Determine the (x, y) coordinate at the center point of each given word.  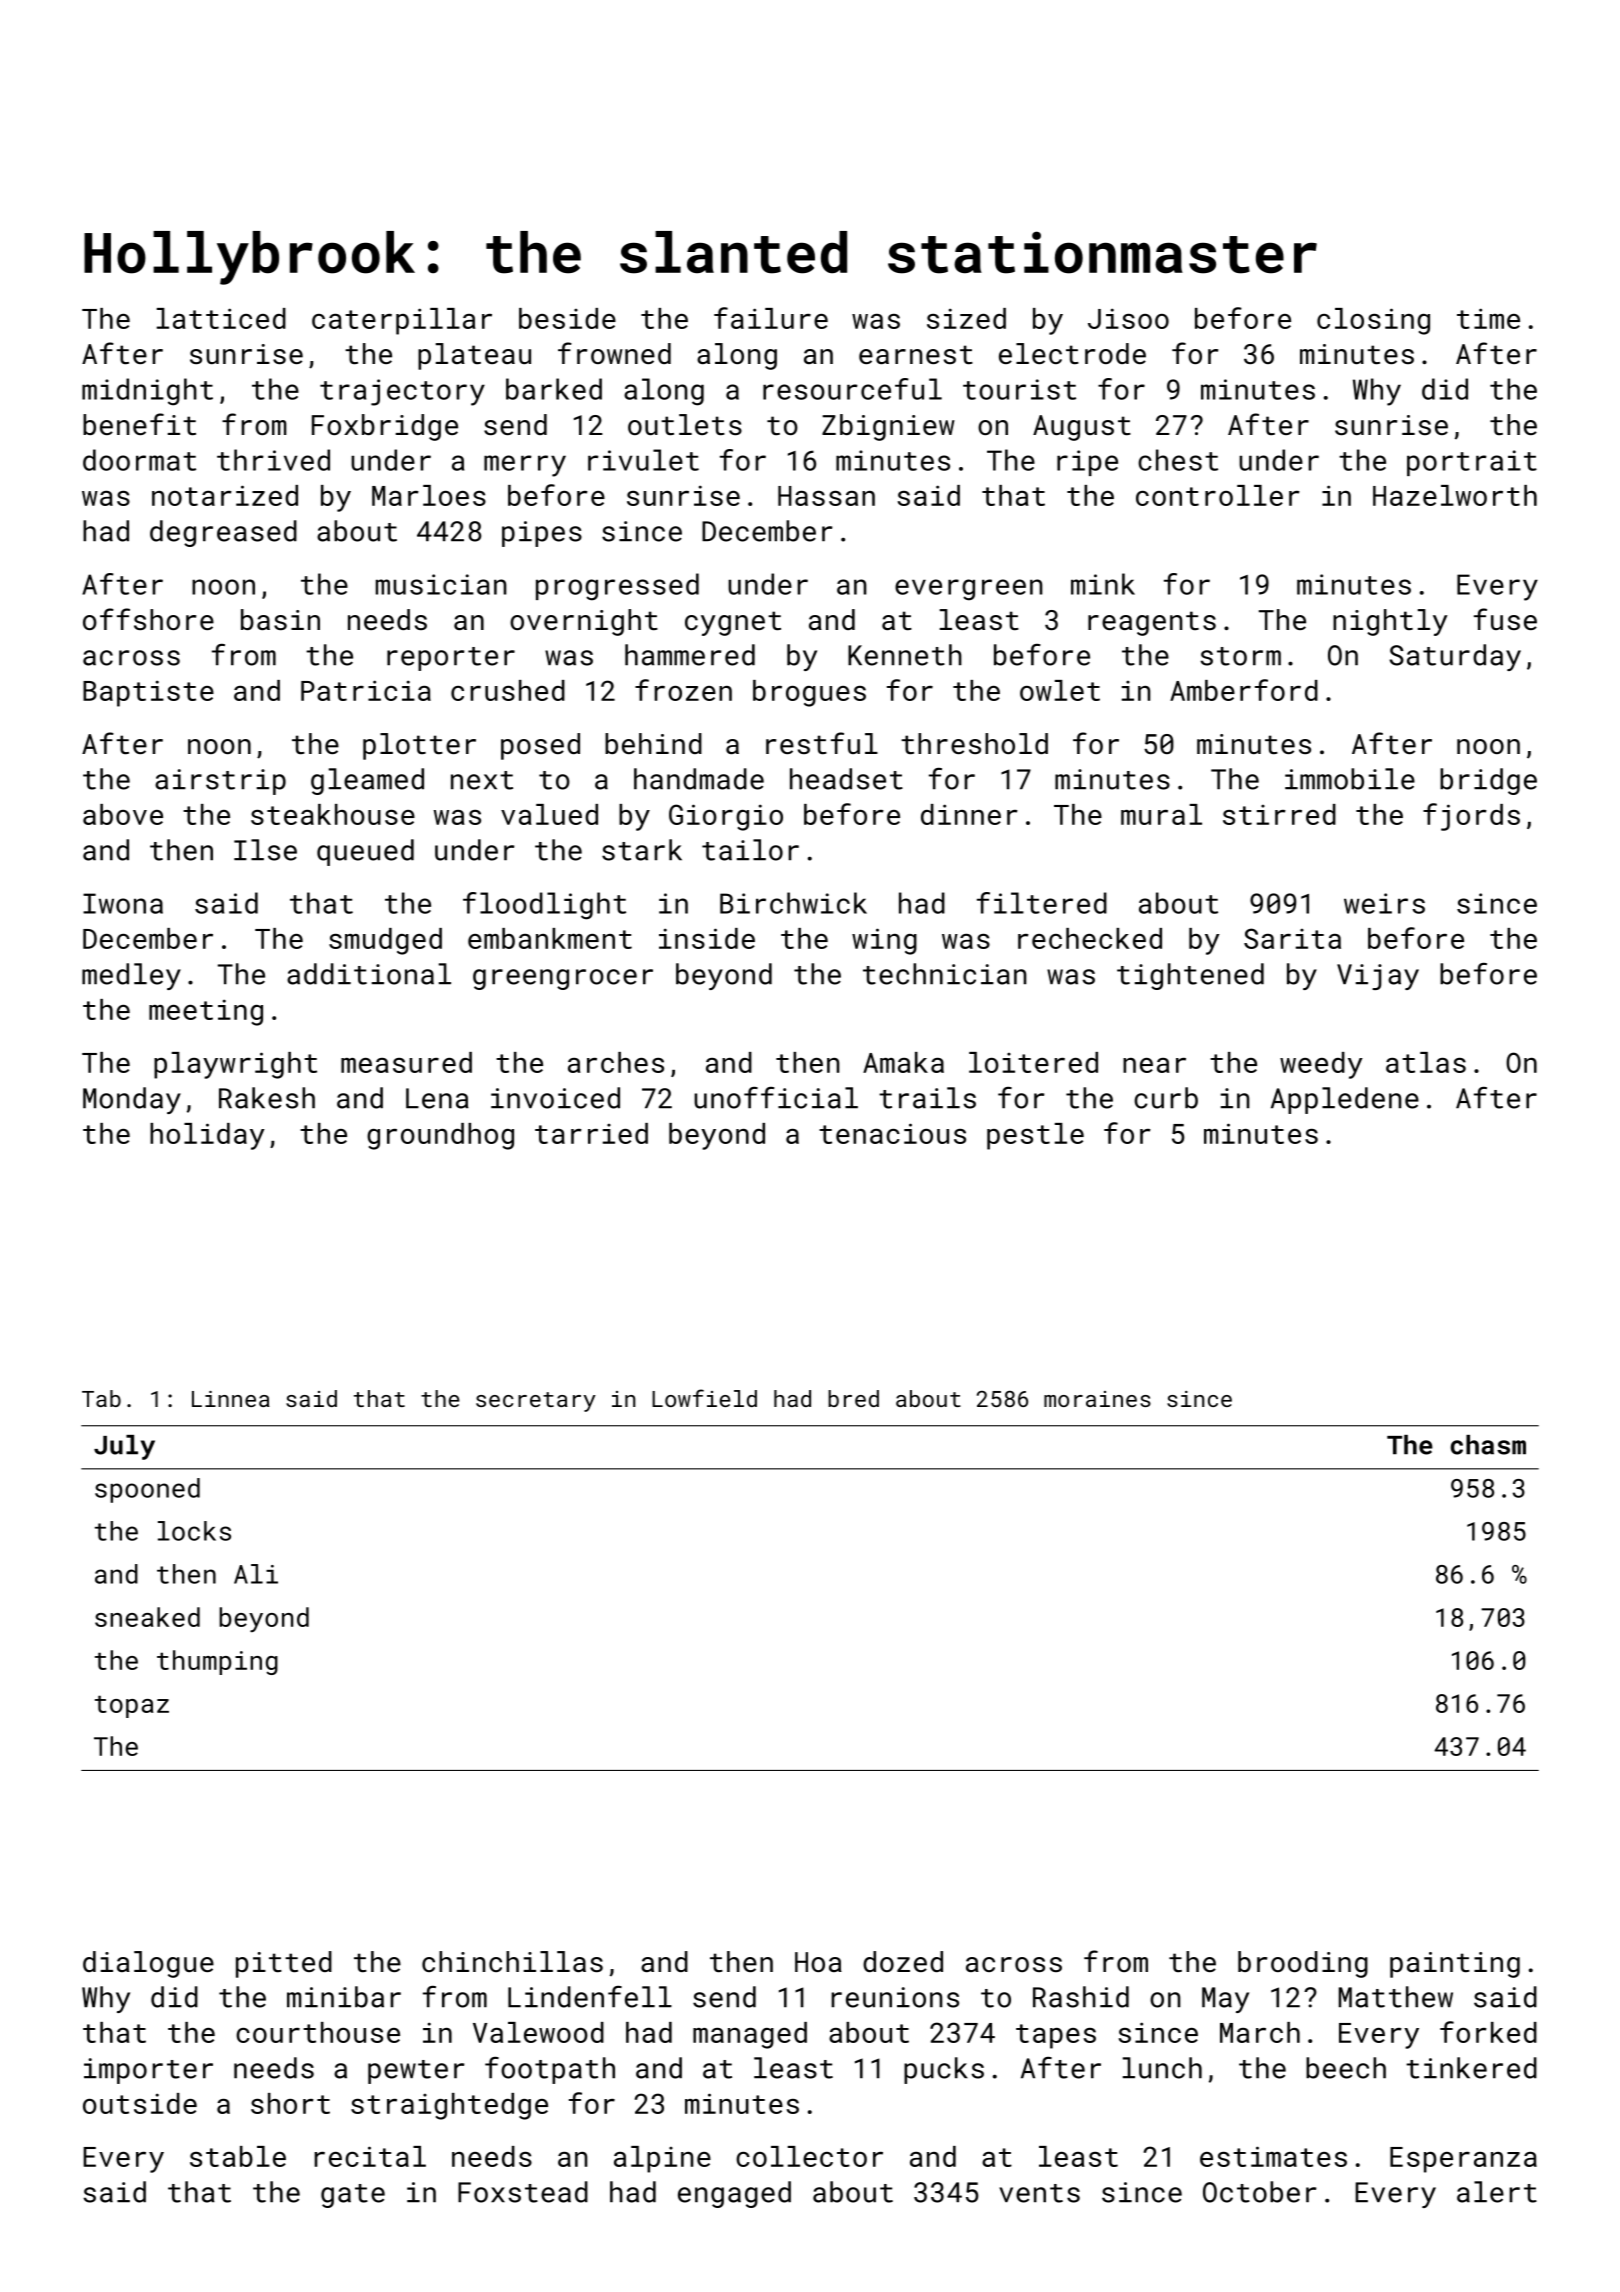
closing (1373, 321)
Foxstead (523, 2192)
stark (642, 850)
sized (966, 318)
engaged (734, 2194)
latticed (221, 318)
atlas (1426, 1062)
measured (406, 1062)
